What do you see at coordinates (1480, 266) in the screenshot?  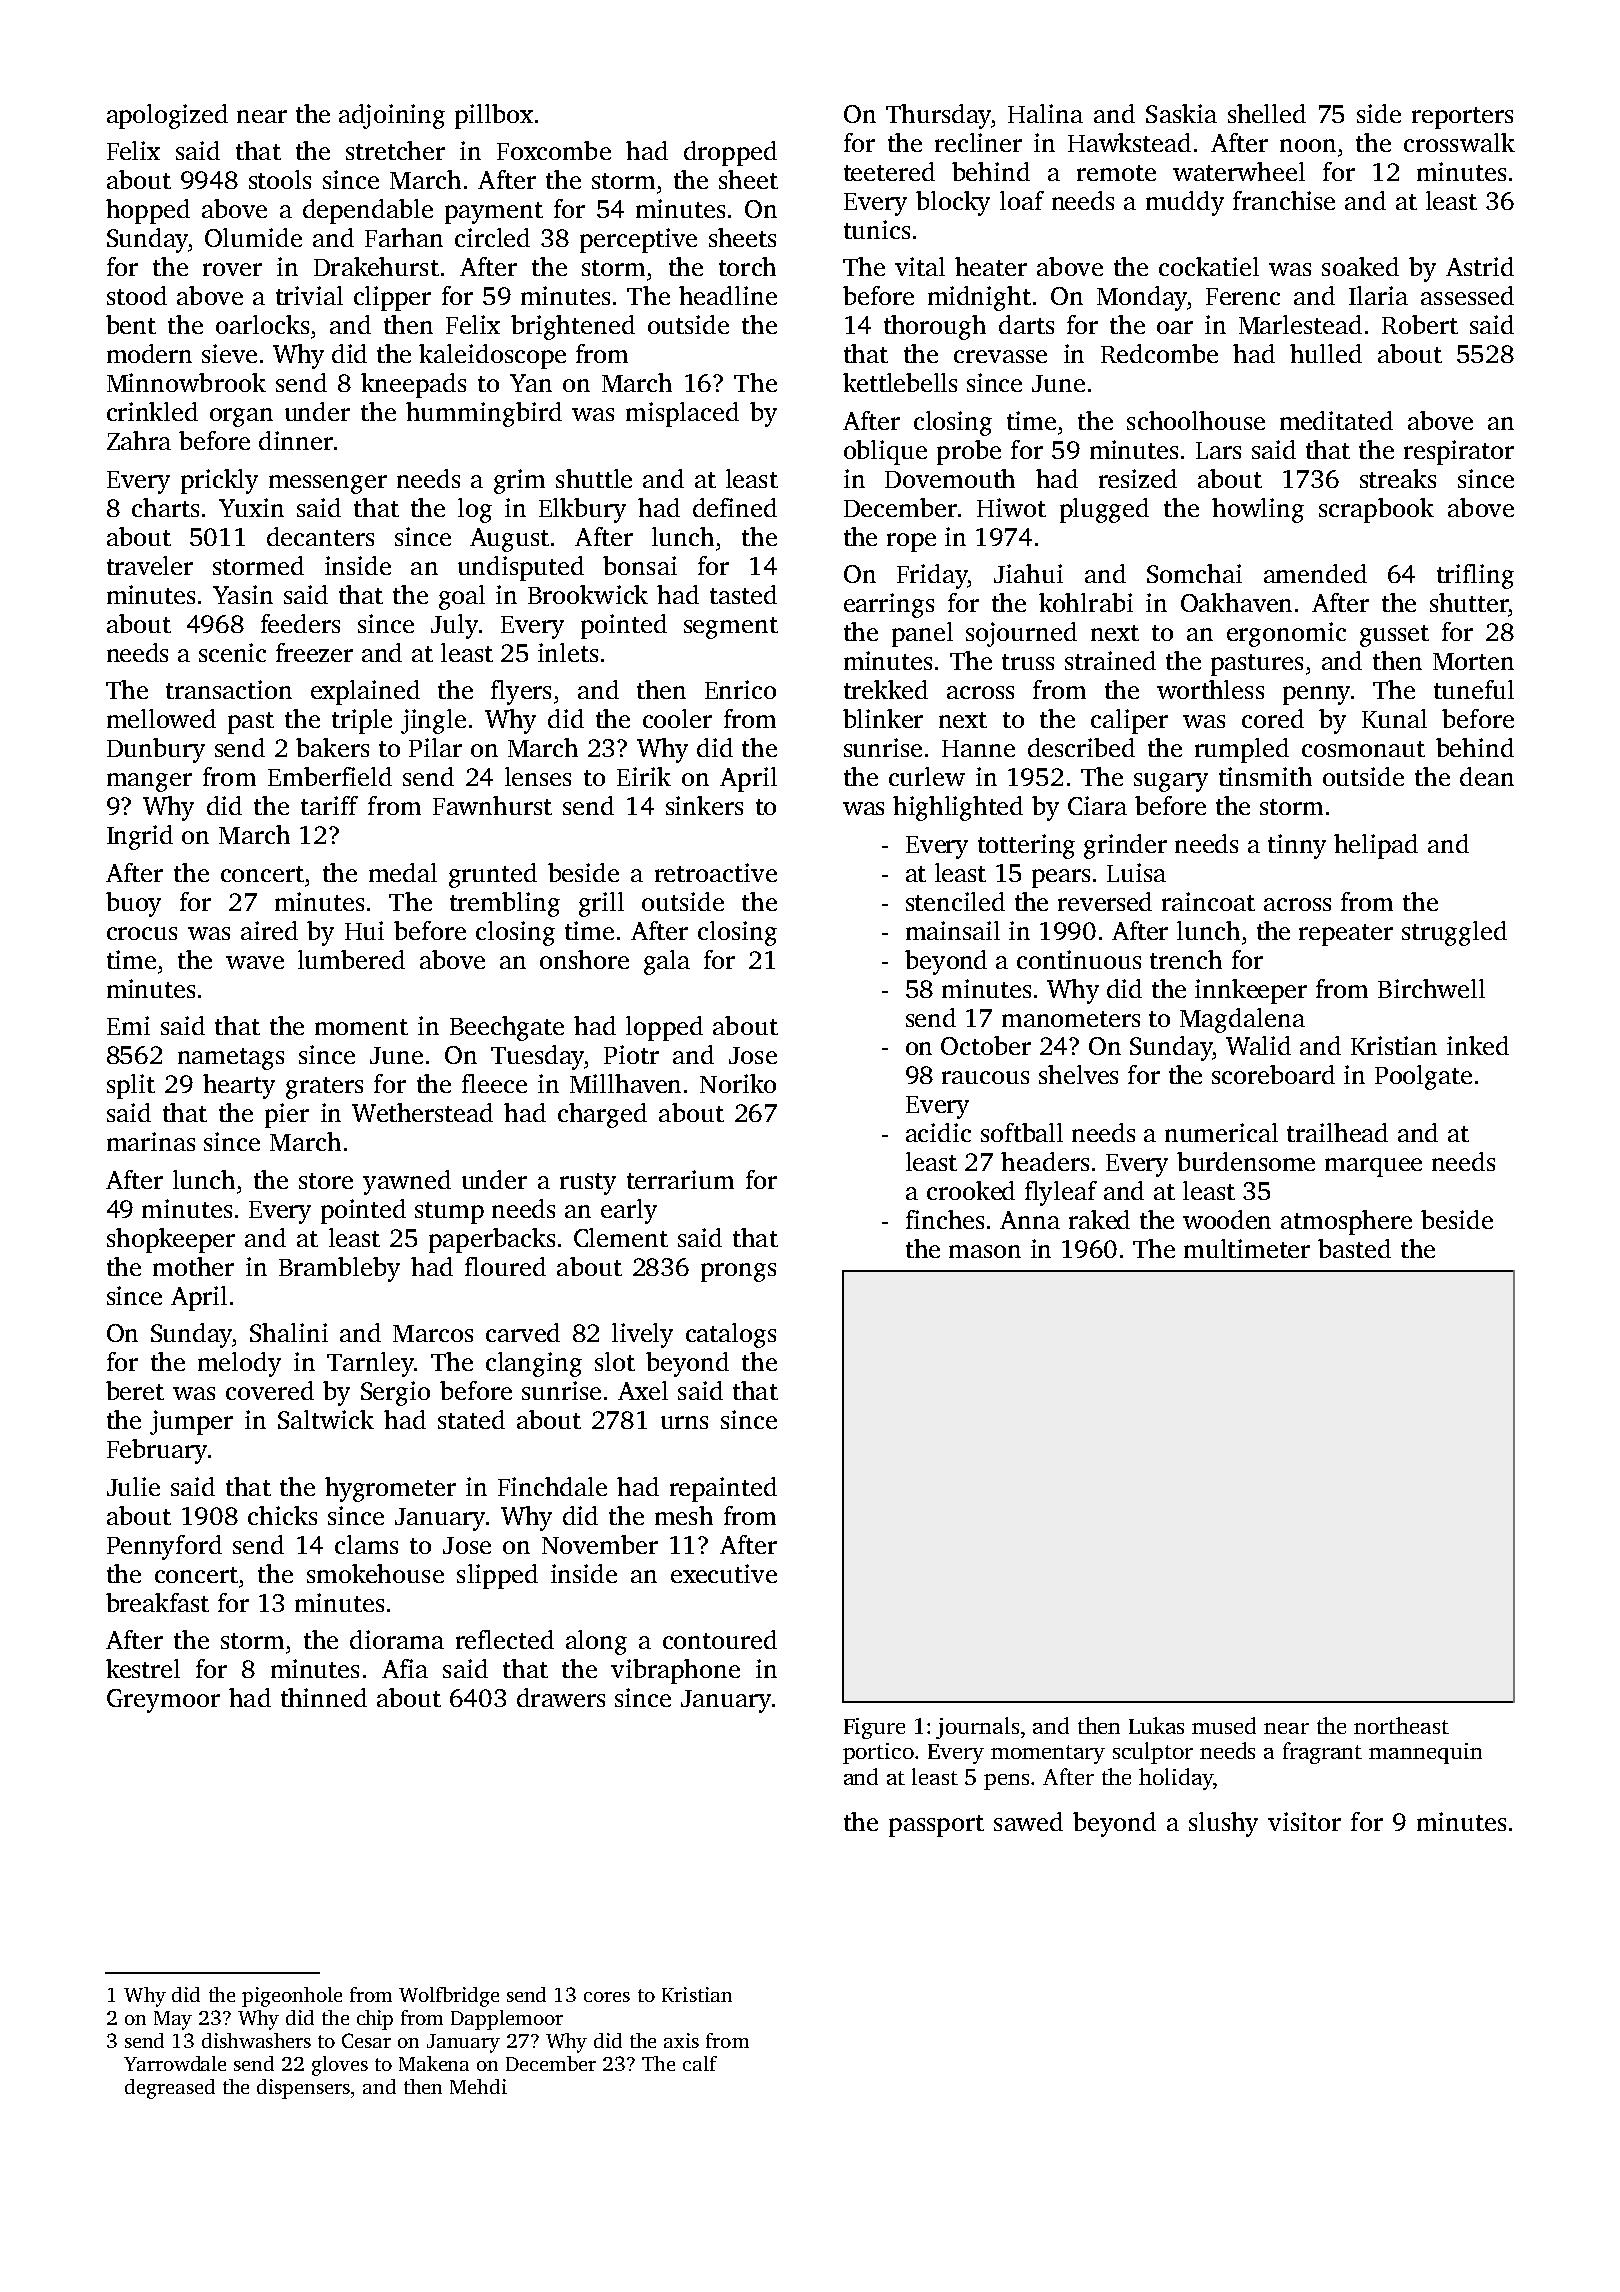 I see `Astrid` at bounding box center [1480, 266].
